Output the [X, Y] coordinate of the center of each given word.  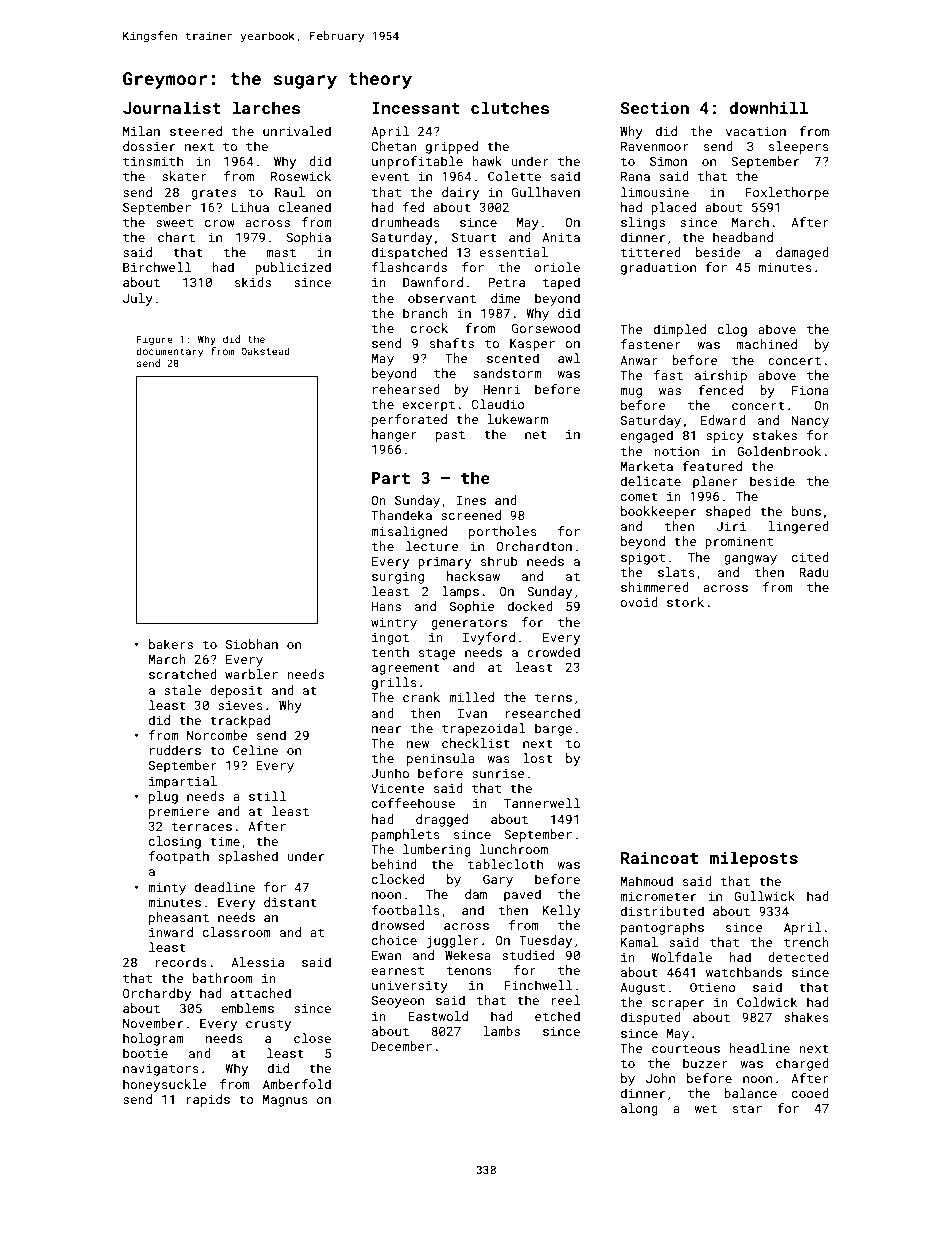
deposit [236, 691]
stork [685, 602]
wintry [394, 624]
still [267, 796]
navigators [161, 1070]
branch [425, 313]
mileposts [754, 859]
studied [528, 955]
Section [655, 108]
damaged [802, 253]
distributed [662, 911]
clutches [510, 107]
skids [253, 282]
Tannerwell [542, 803]
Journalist [172, 107]
